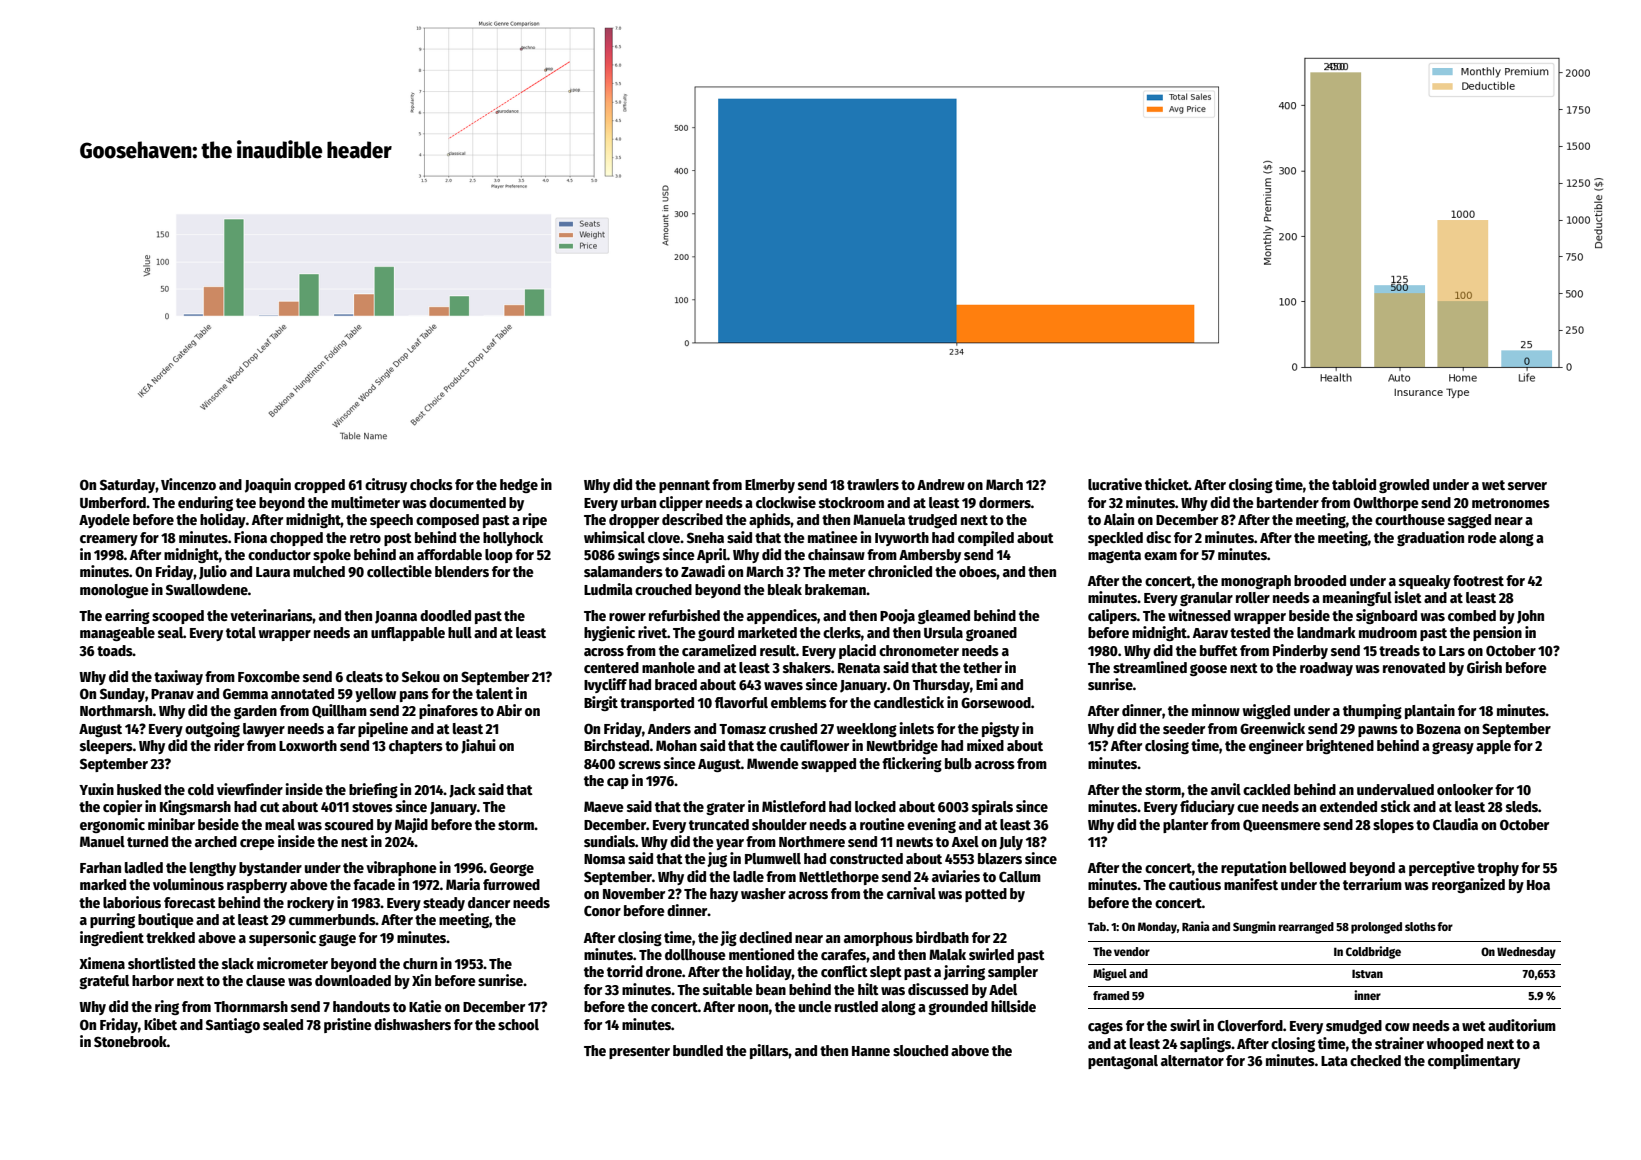  Describe the element at coordinates (1114, 556) in the document. I see `magenta` at that location.
